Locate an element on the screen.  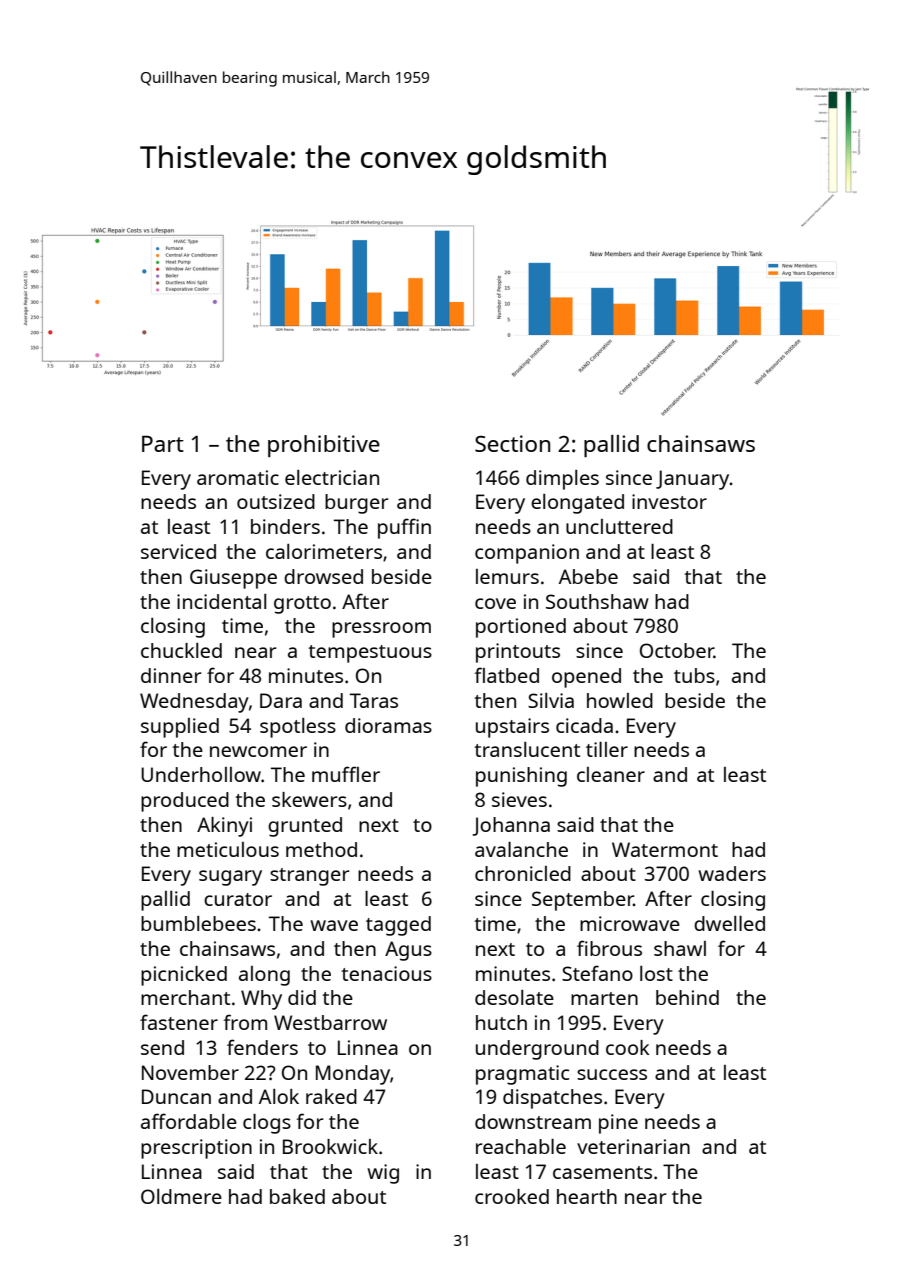
tiller is located at coordinates (607, 749).
